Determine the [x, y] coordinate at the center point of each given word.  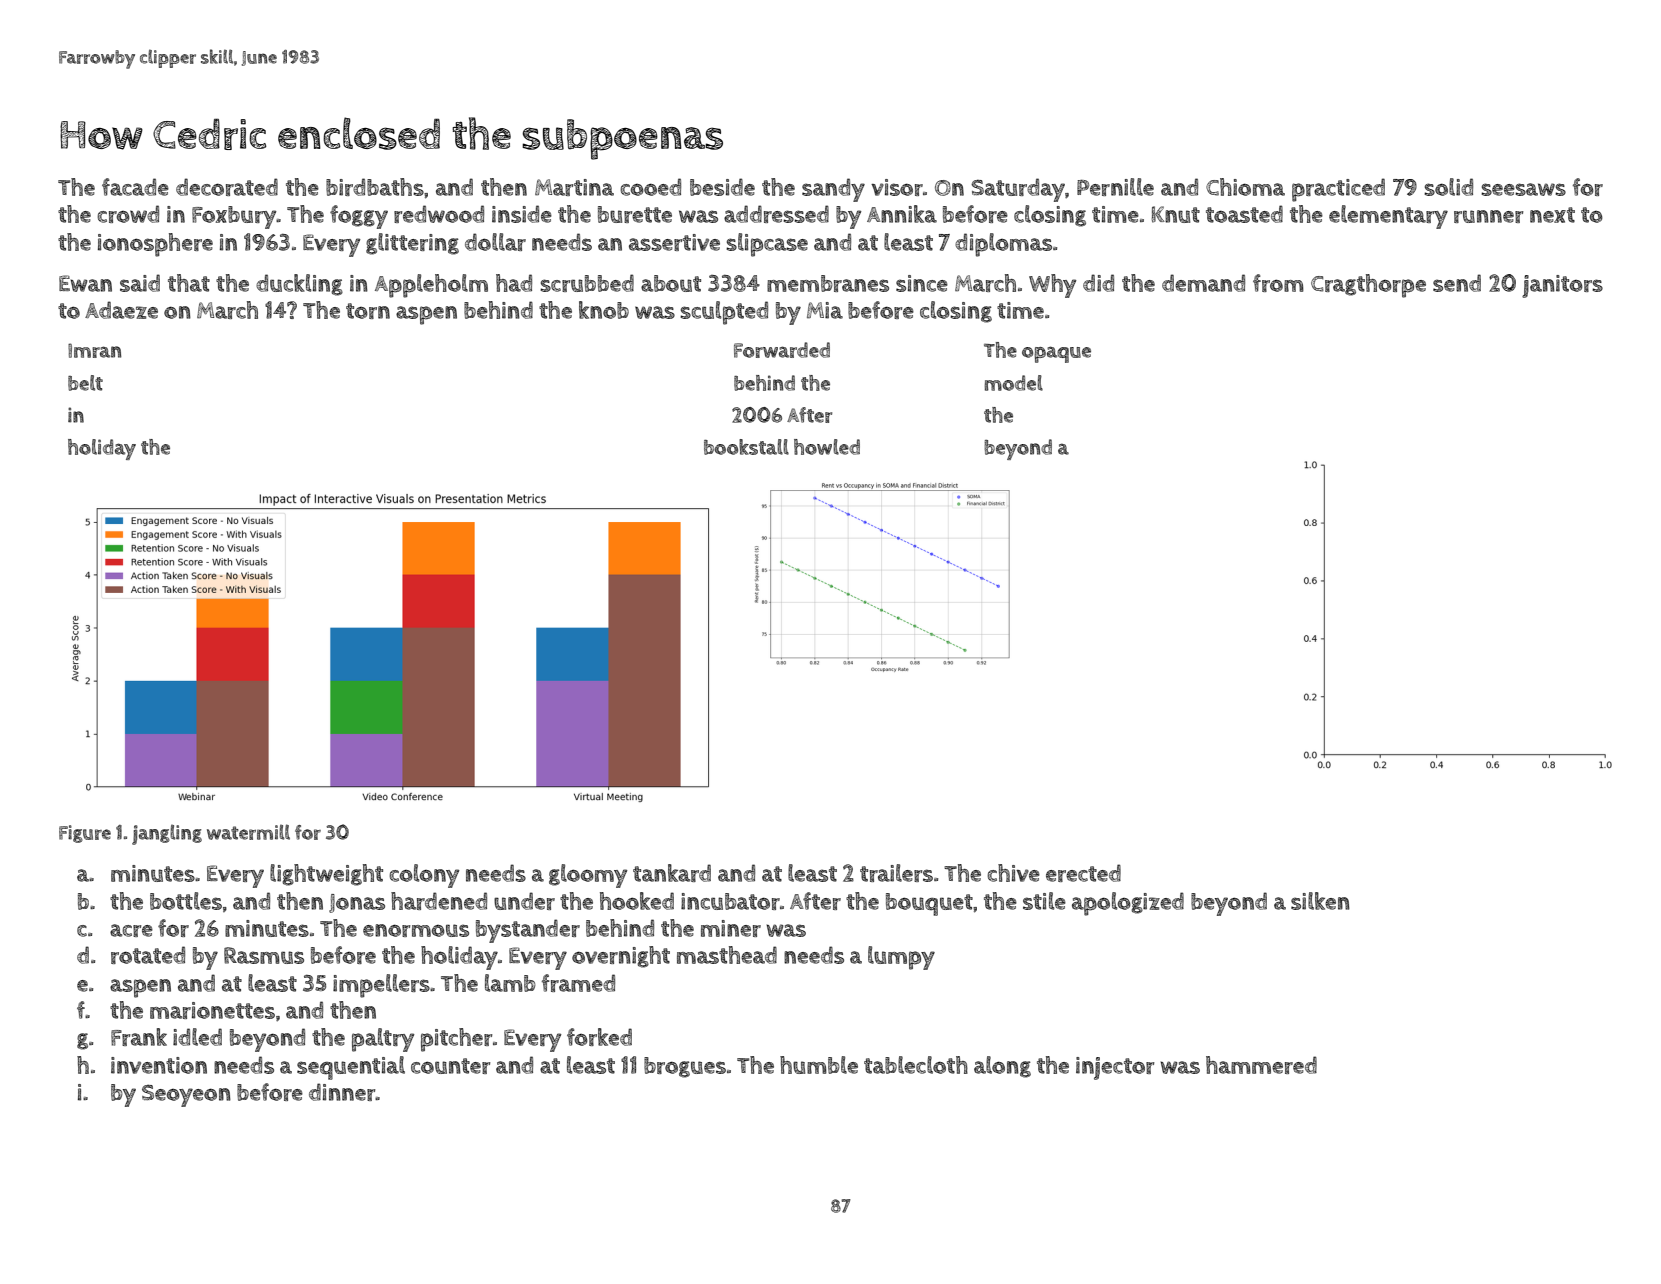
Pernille [1115, 187]
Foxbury [234, 217]
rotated [148, 955]
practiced [1338, 190]
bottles [186, 901]
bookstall [746, 447]
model [1014, 383]
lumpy [901, 958]
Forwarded [782, 350]
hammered [1261, 1065]
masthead [727, 955]
